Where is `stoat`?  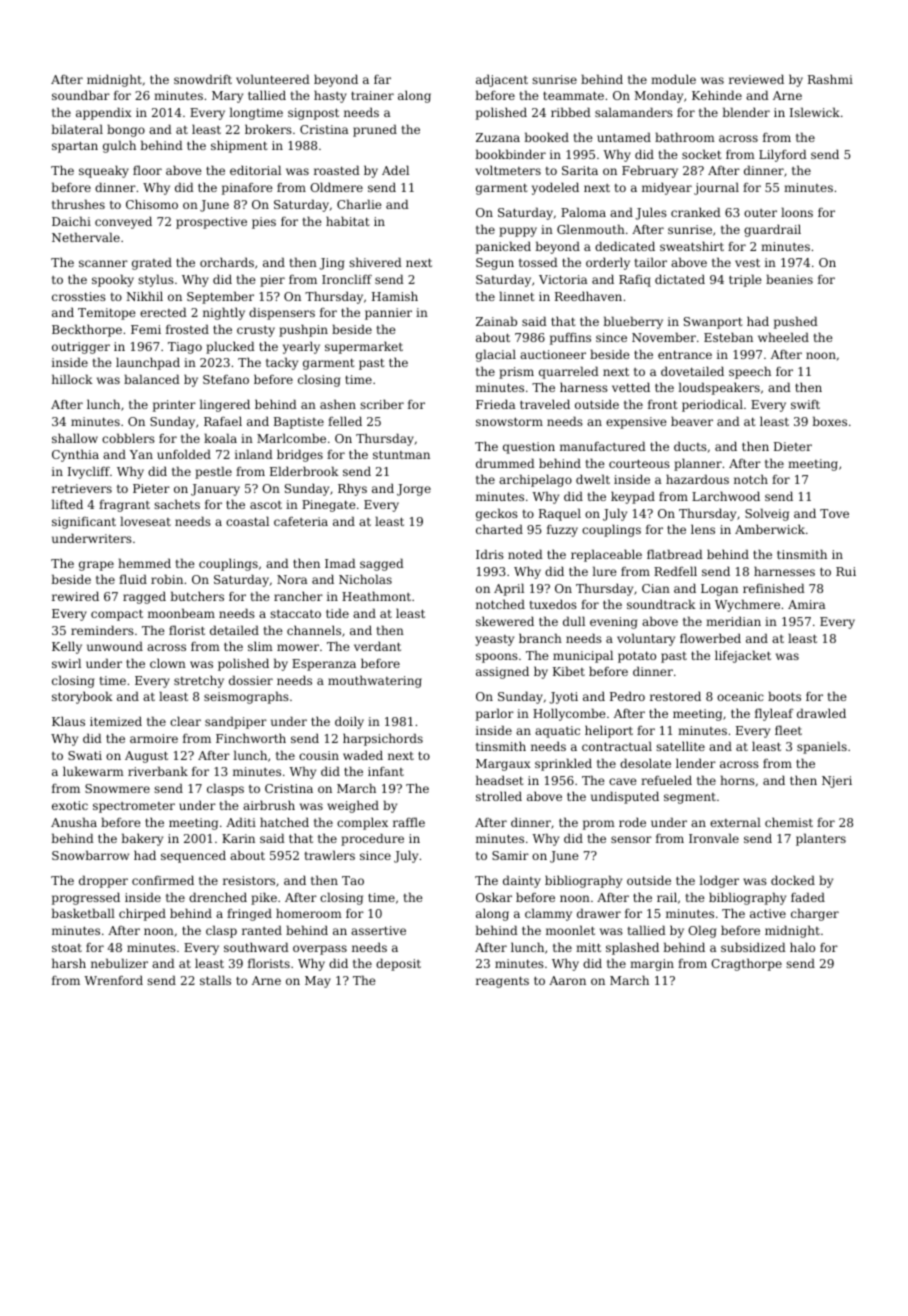 stoat is located at coordinates (67, 947).
